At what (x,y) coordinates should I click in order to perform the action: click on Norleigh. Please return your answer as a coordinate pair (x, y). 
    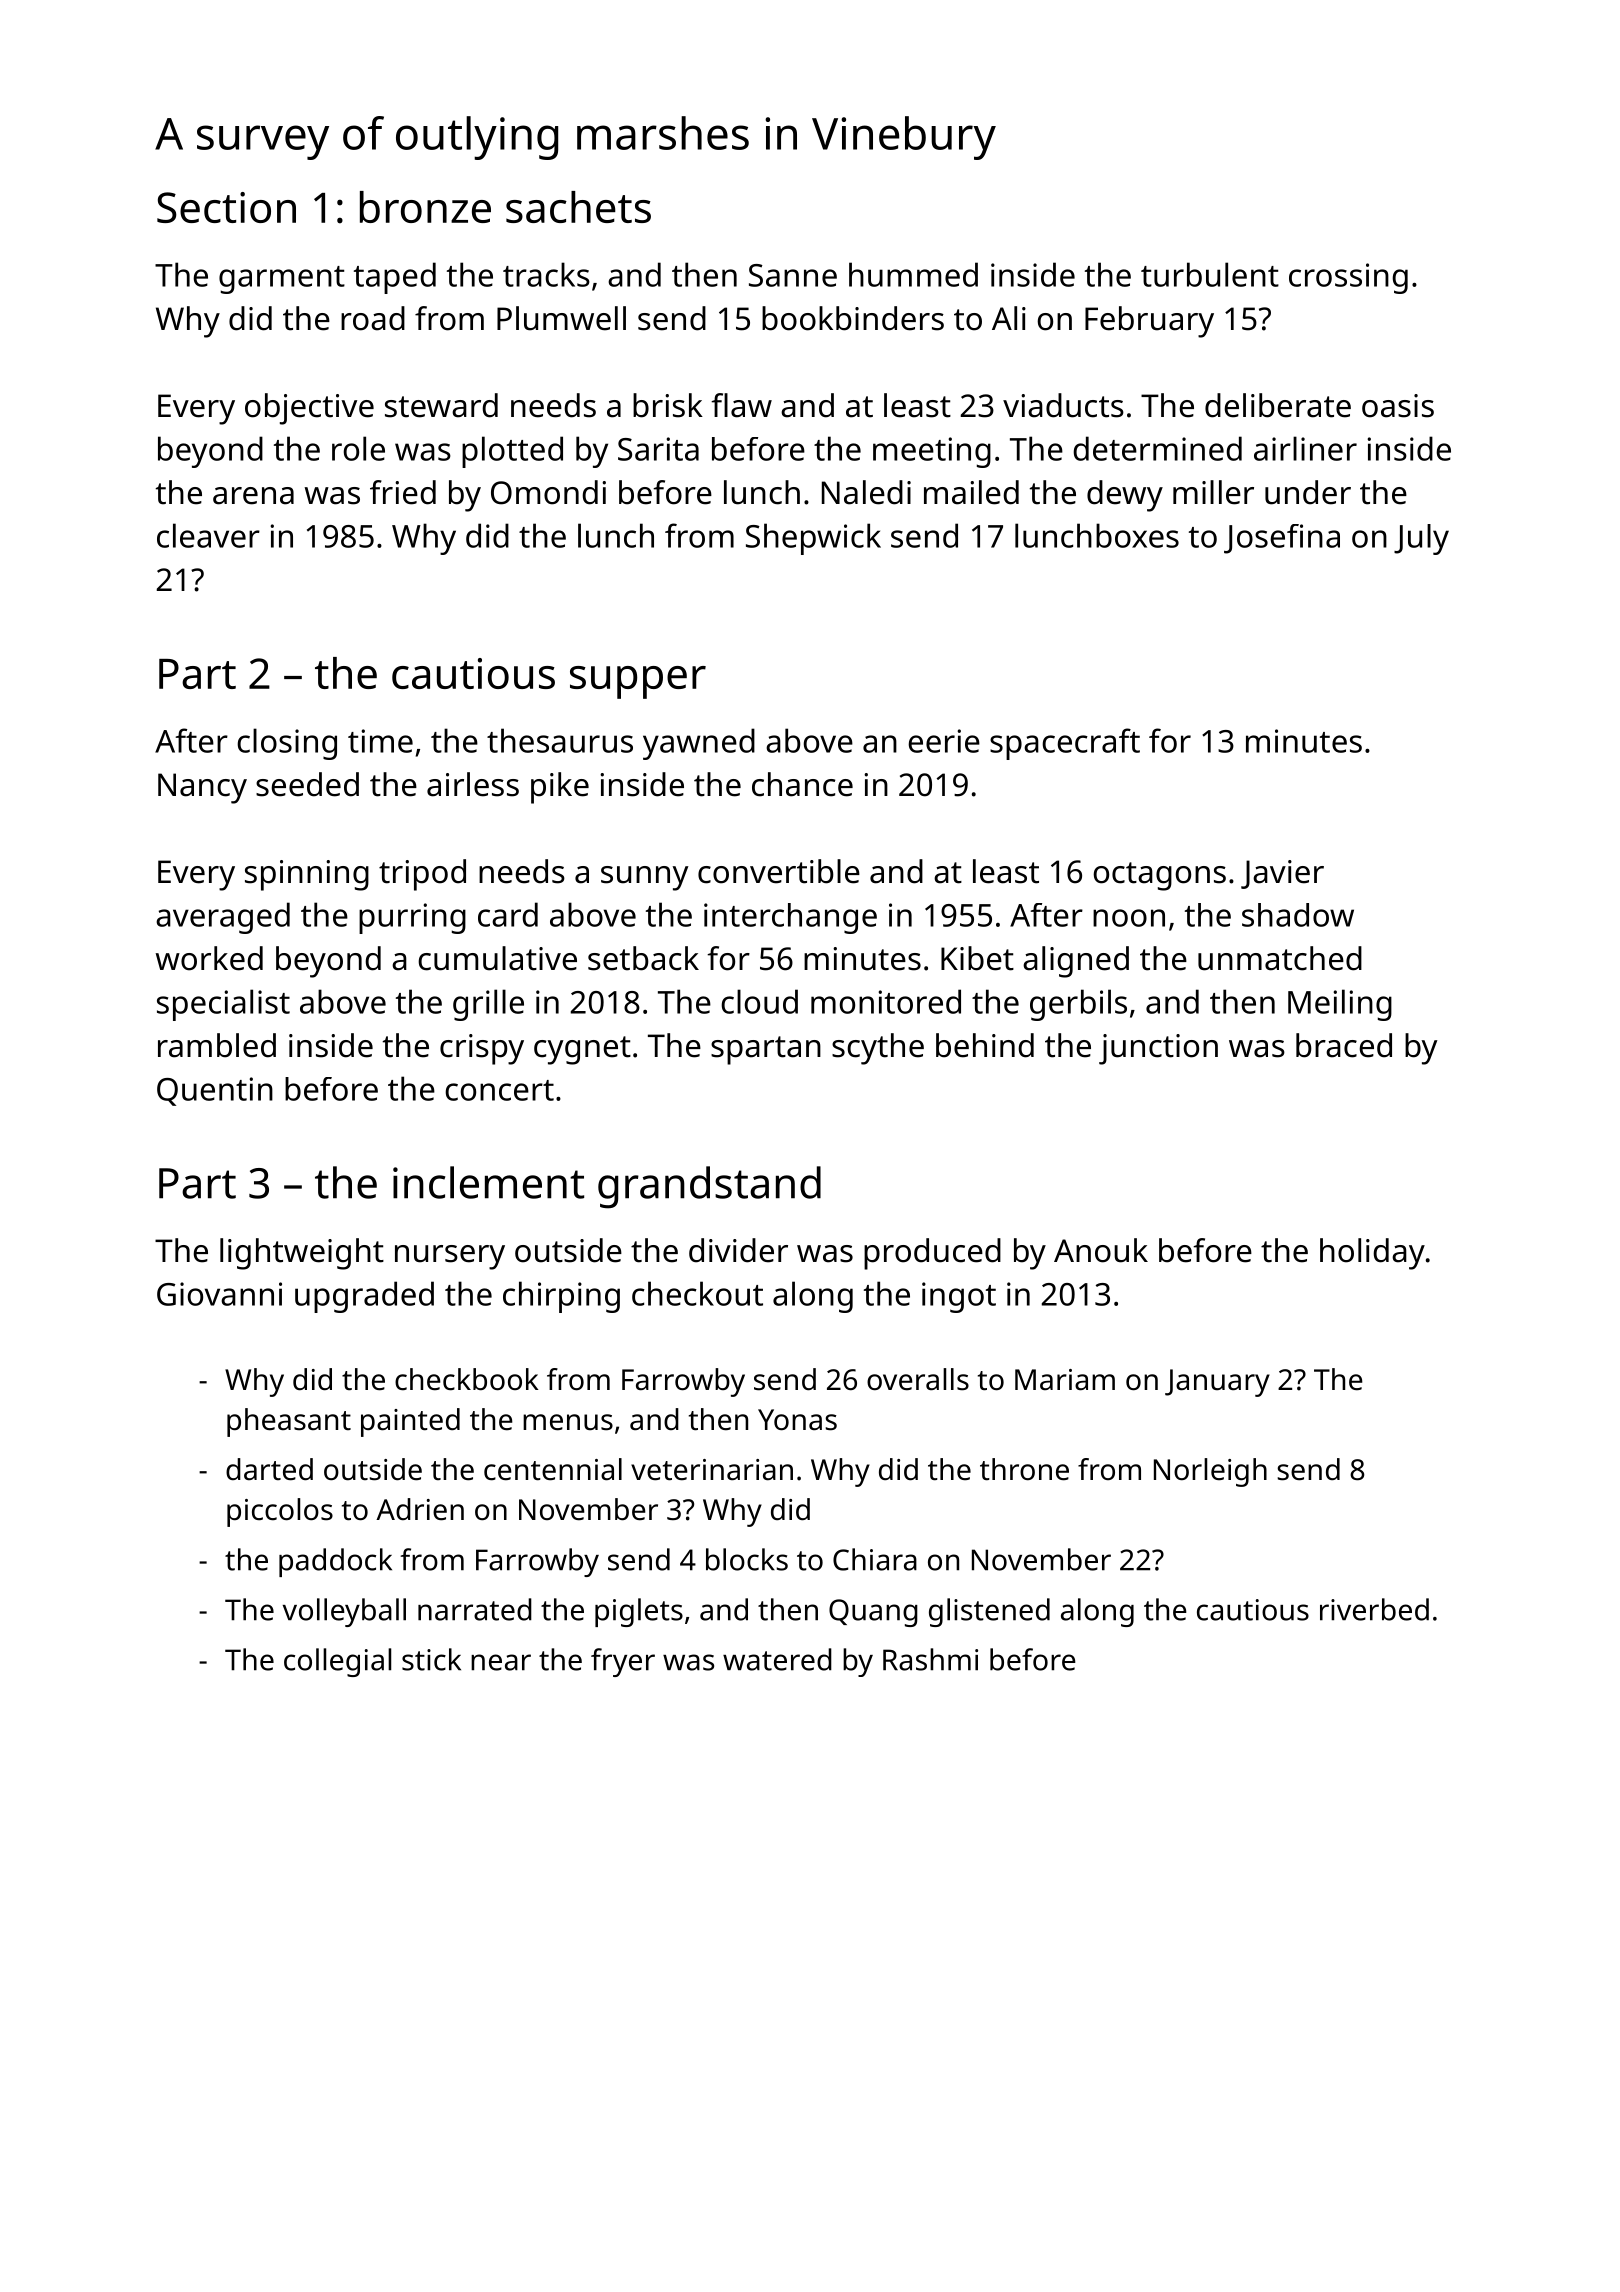
    Looking at the image, I should click on (1210, 1472).
